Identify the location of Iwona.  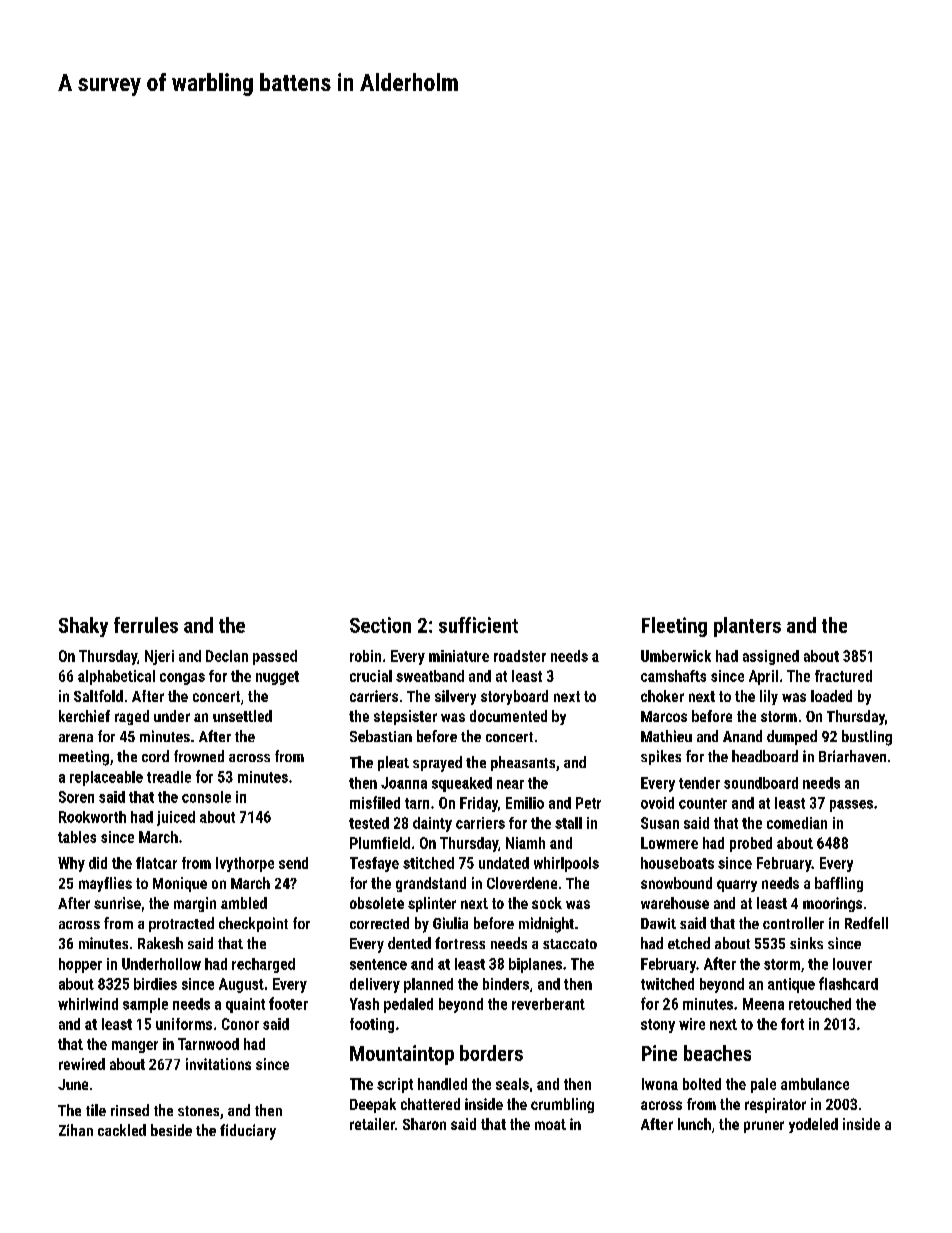
(660, 1084).
